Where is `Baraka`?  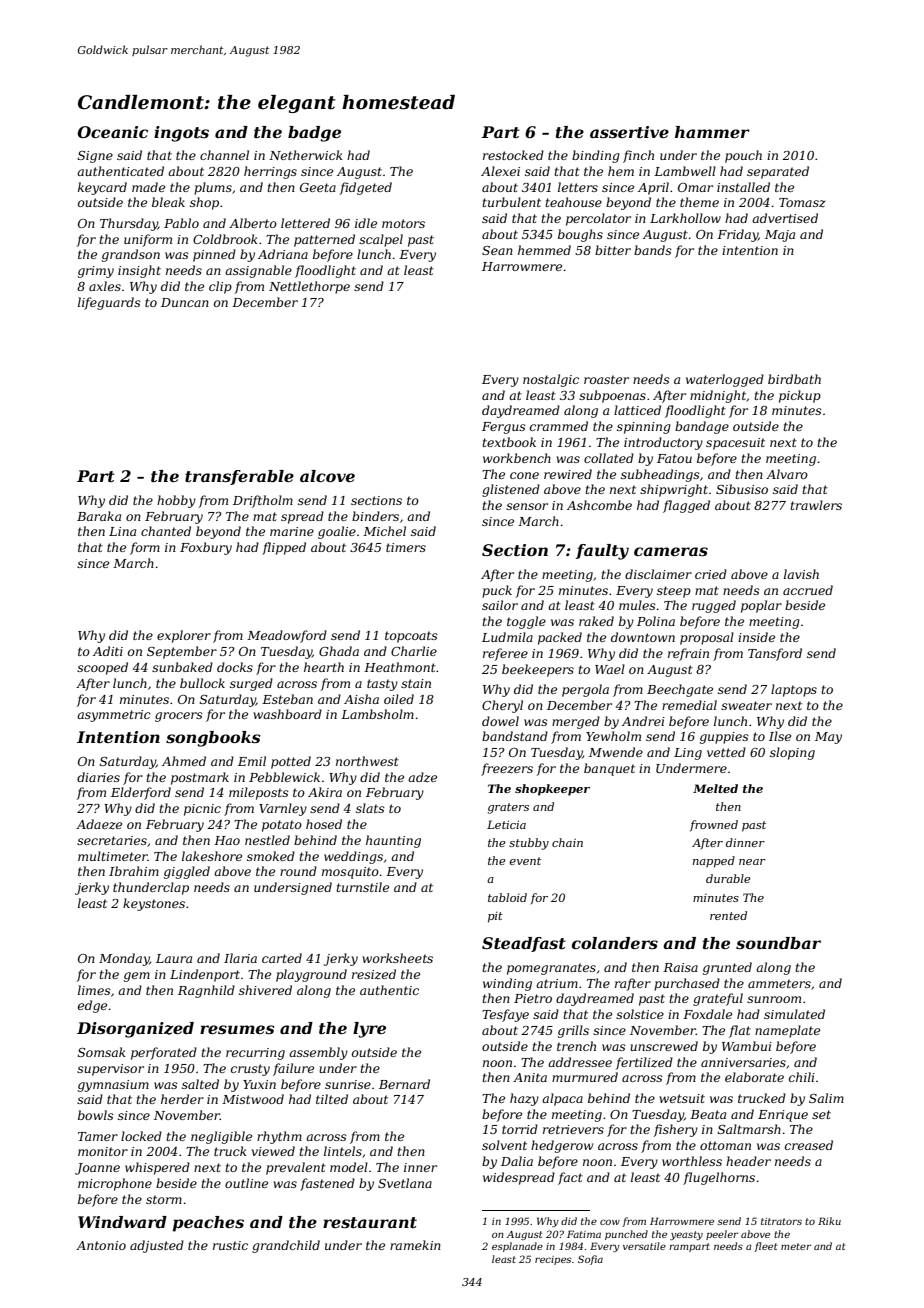
Baraka is located at coordinates (99, 516).
